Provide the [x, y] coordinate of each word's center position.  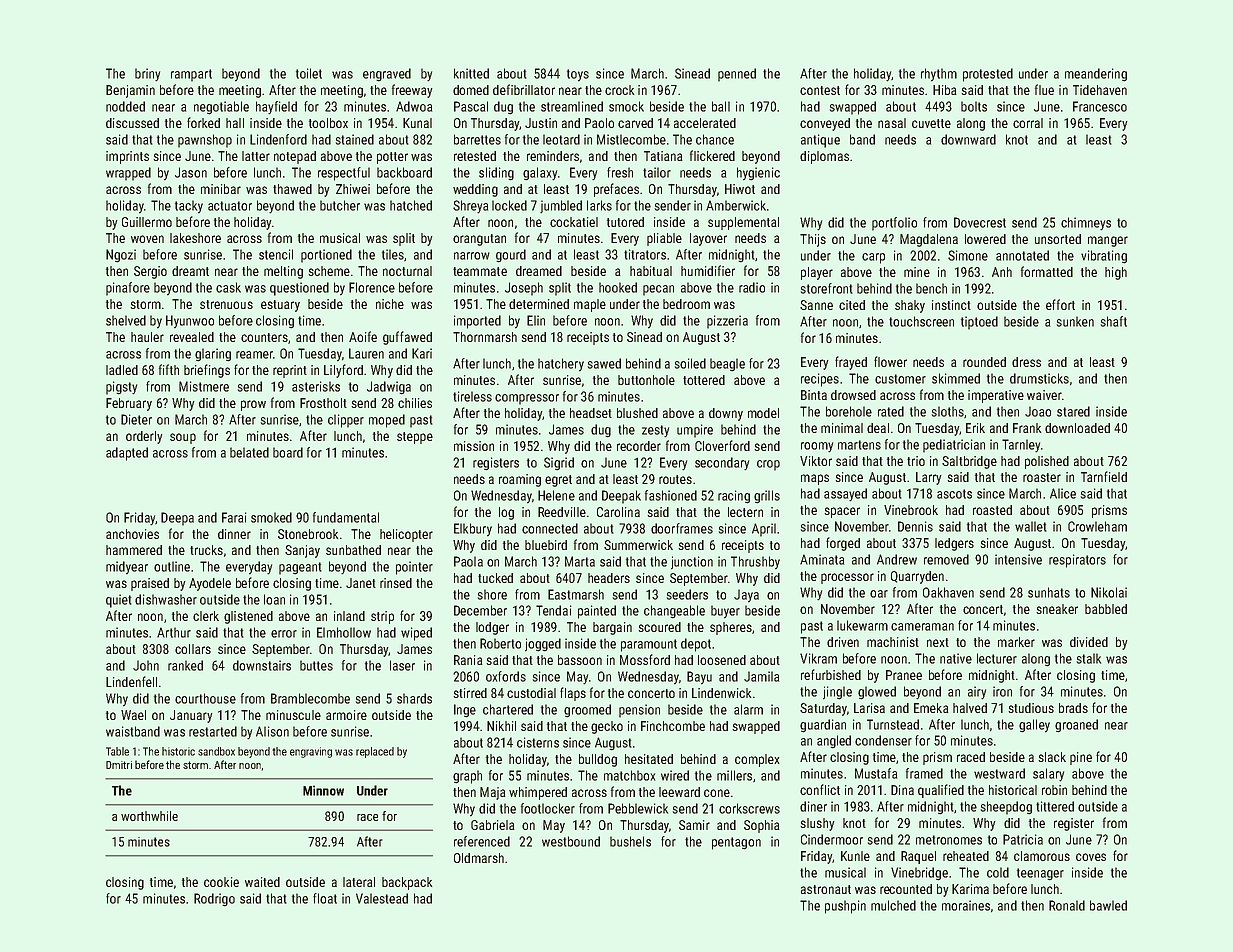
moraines [966, 905]
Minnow [323, 790]
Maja [493, 793]
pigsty [121, 388]
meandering [1096, 75]
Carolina [618, 512]
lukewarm [862, 625]
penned [737, 75]
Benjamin [130, 91]
